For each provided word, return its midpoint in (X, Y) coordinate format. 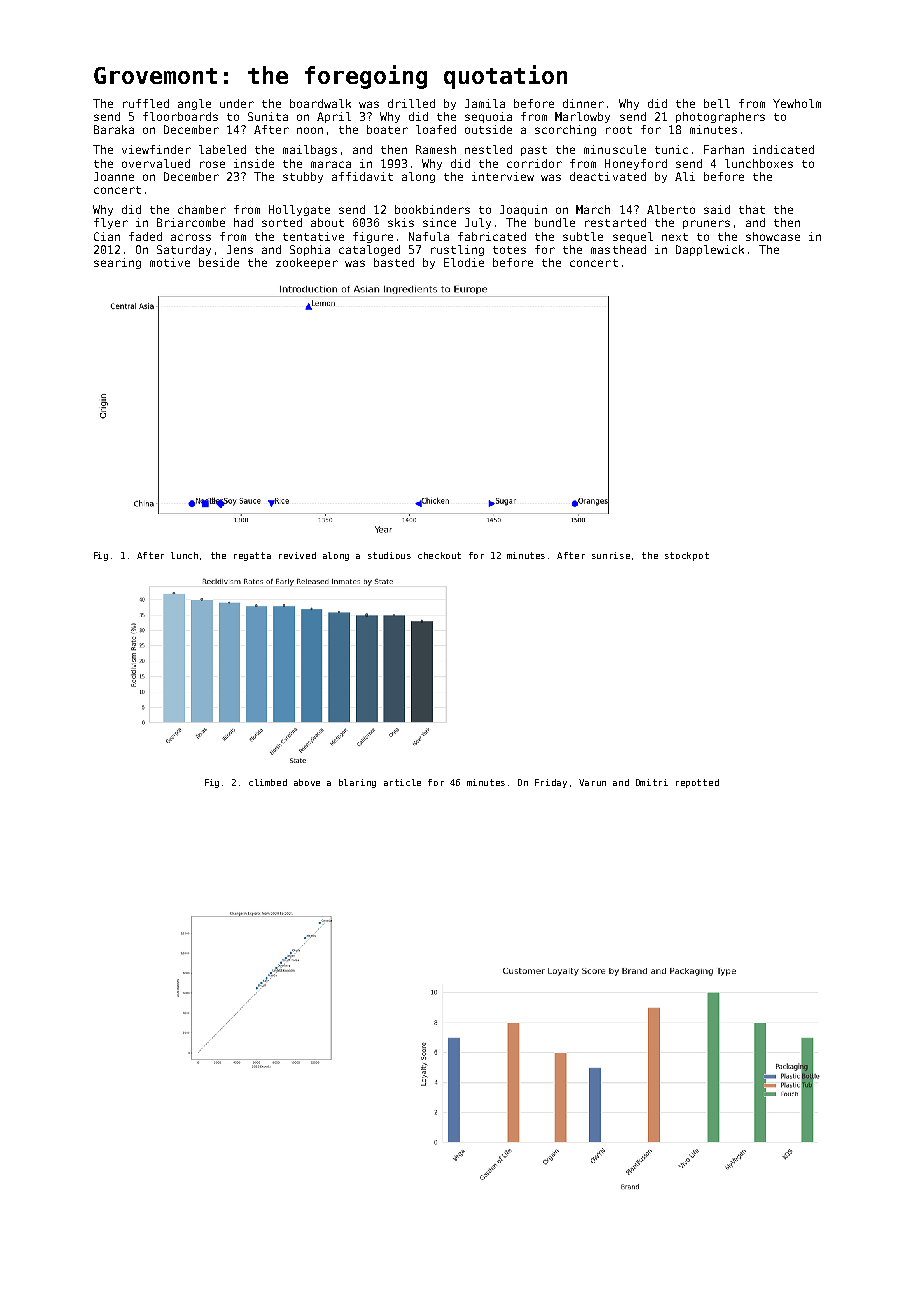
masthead (618, 249)
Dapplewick (710, 250)
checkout (439, 555)
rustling (457, 250)
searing (117, 263)
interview (503, 176)
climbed (268, 782)
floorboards (180, 116)
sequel (633, 237)
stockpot (687, 556)
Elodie (464, 262)
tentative (313, 236)
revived (297, 555)
